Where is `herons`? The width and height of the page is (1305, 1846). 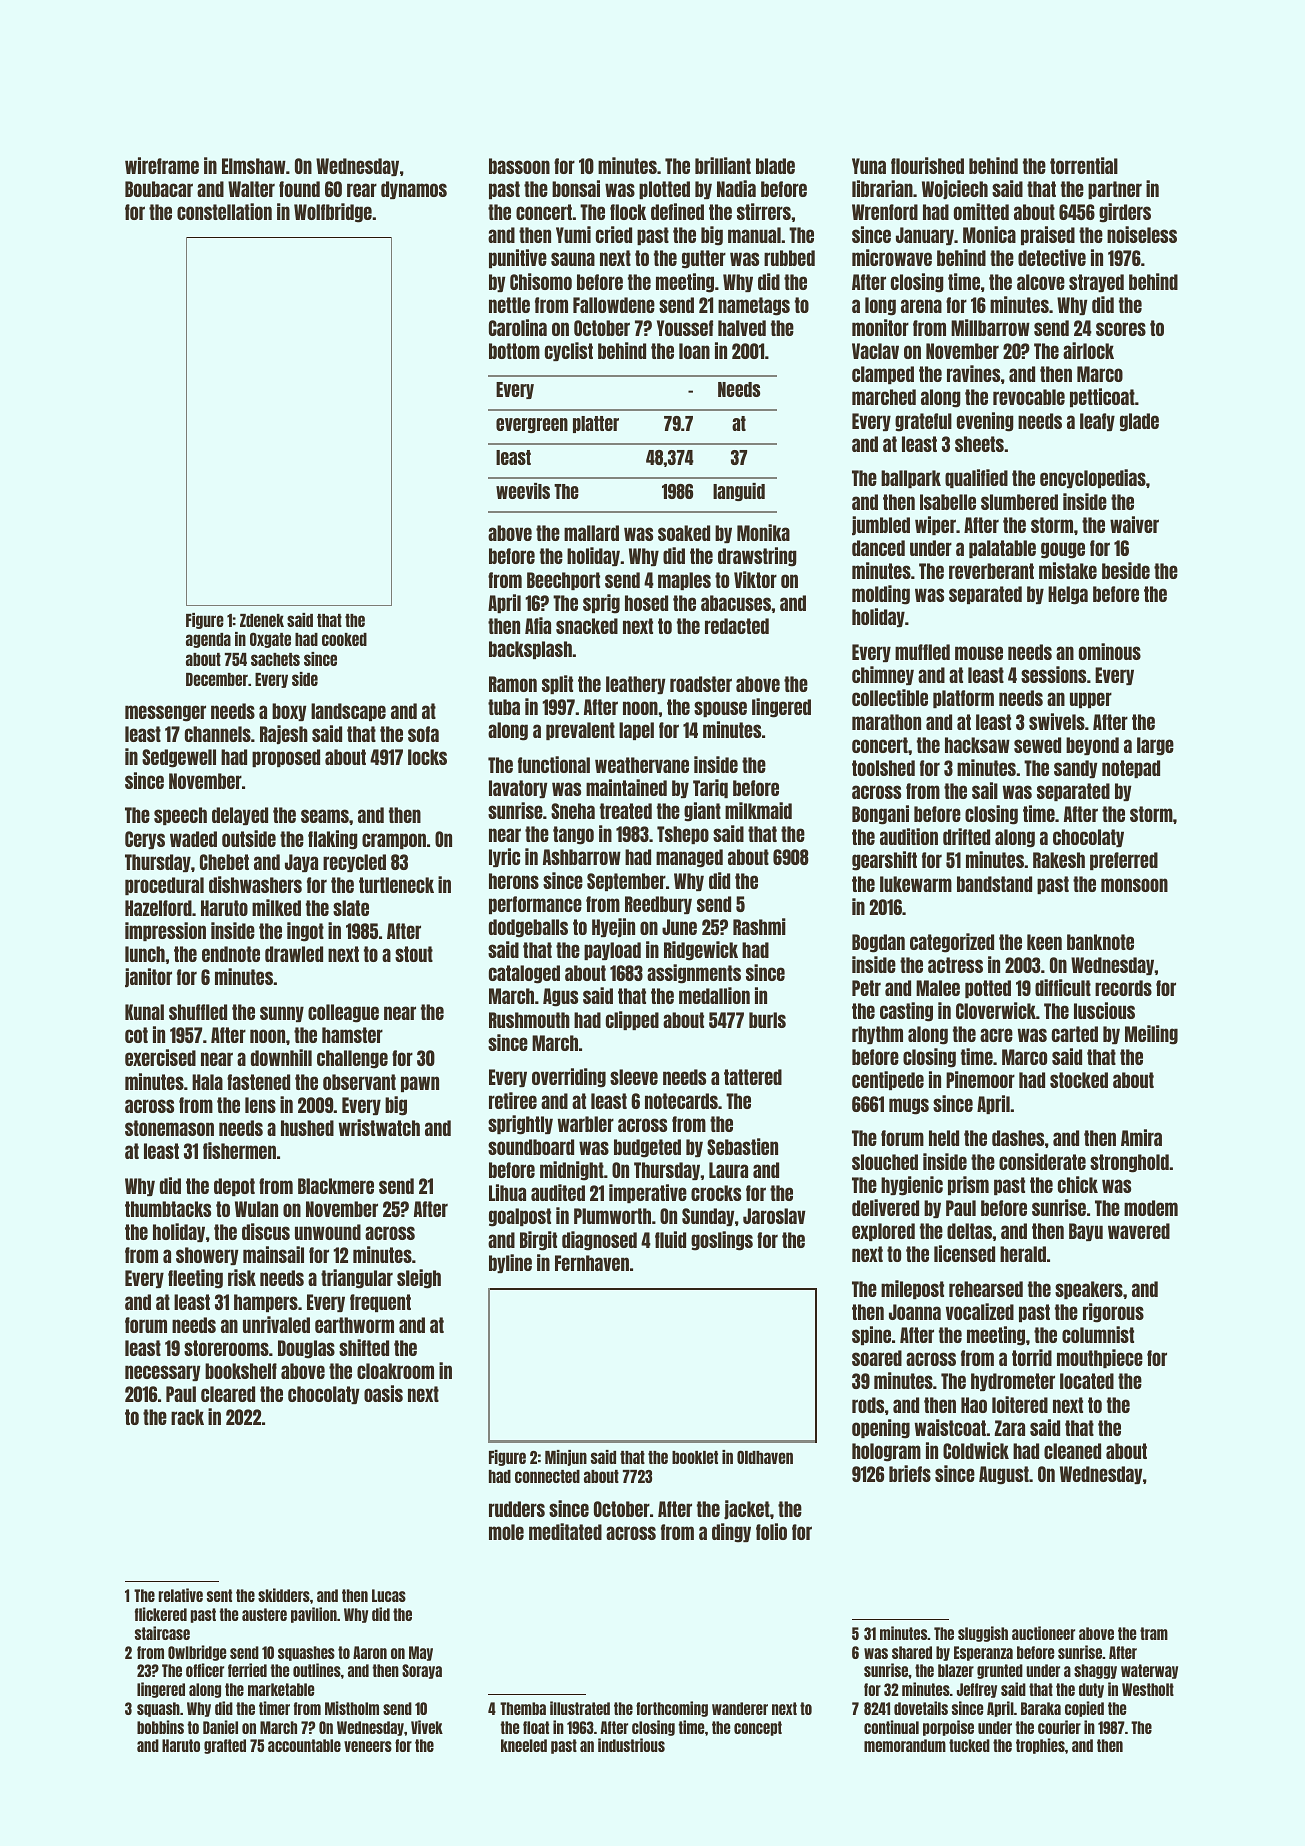 herons is located at coordinates (514, 881).
